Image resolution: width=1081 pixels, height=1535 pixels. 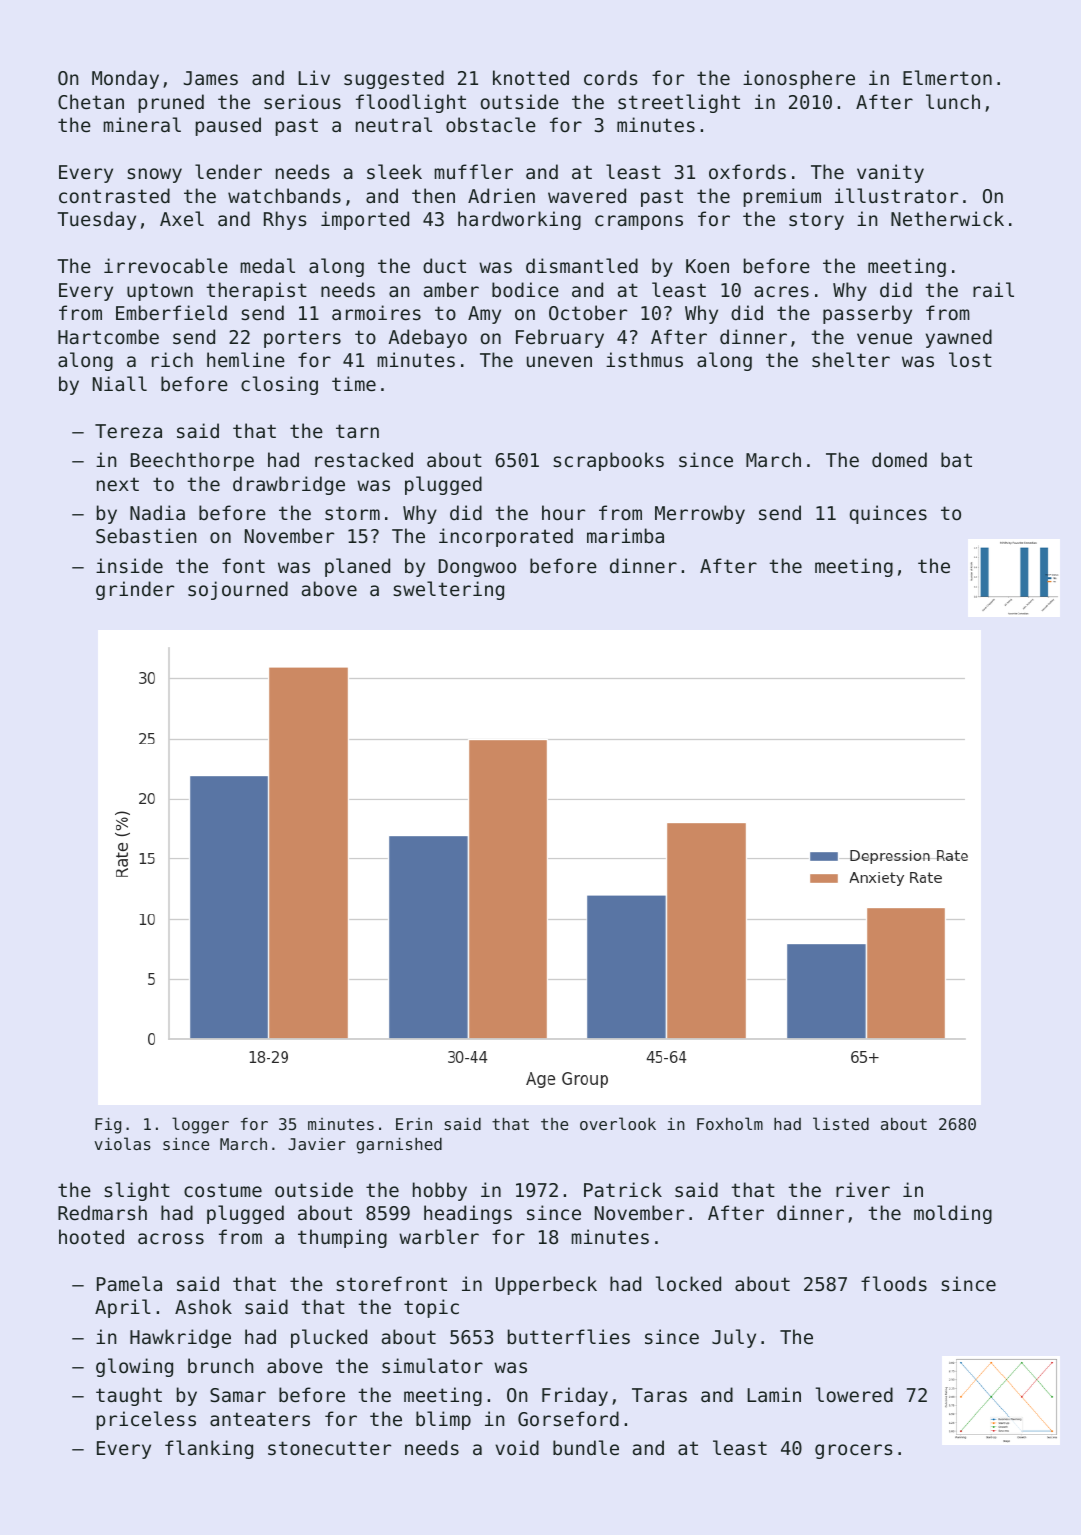 What do you see at coordinates (517, 1447) in the screenshot?
I see `void` at bounding box center [517, 1447].
